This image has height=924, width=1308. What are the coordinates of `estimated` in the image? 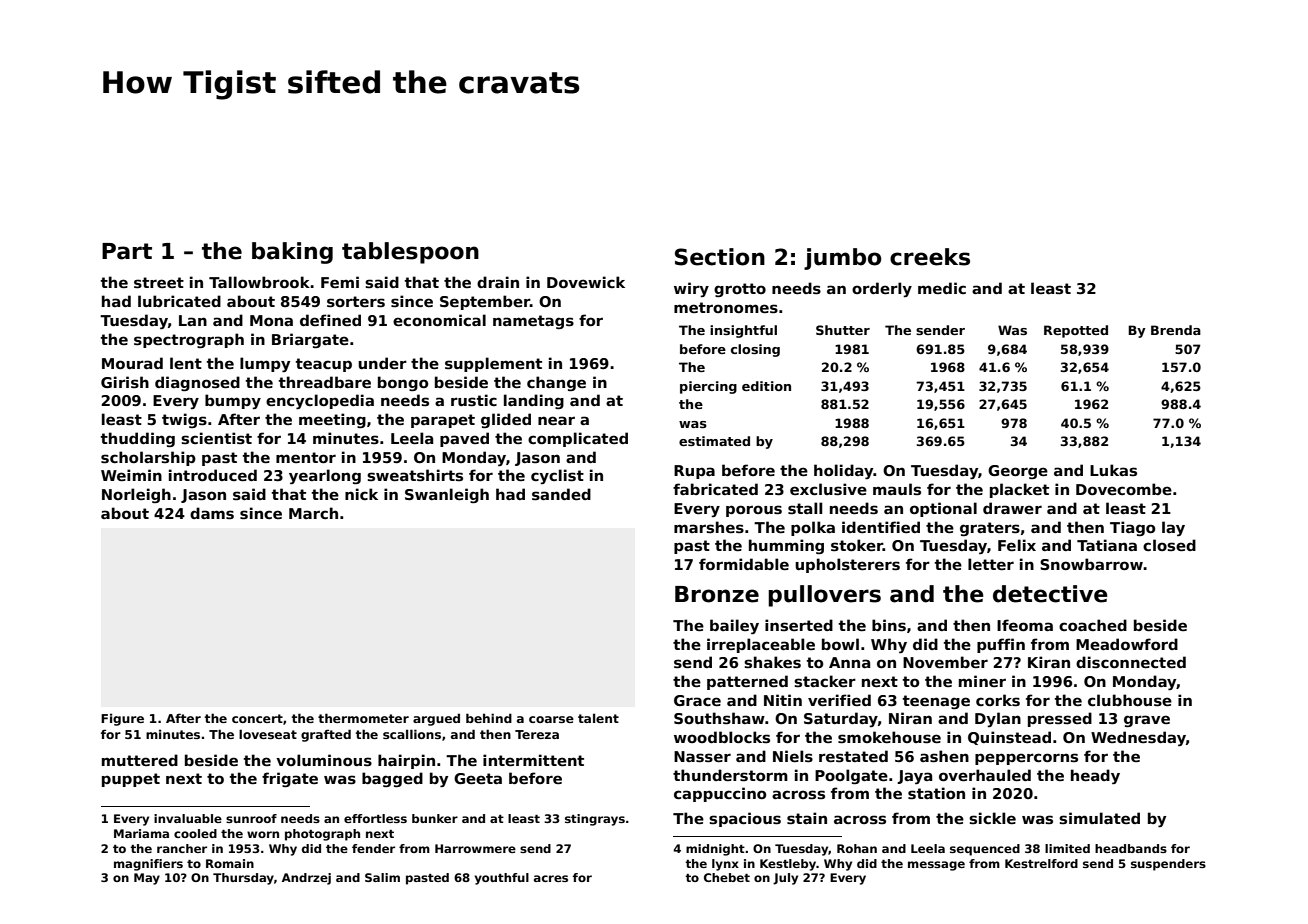 It's located at (714, 441).
